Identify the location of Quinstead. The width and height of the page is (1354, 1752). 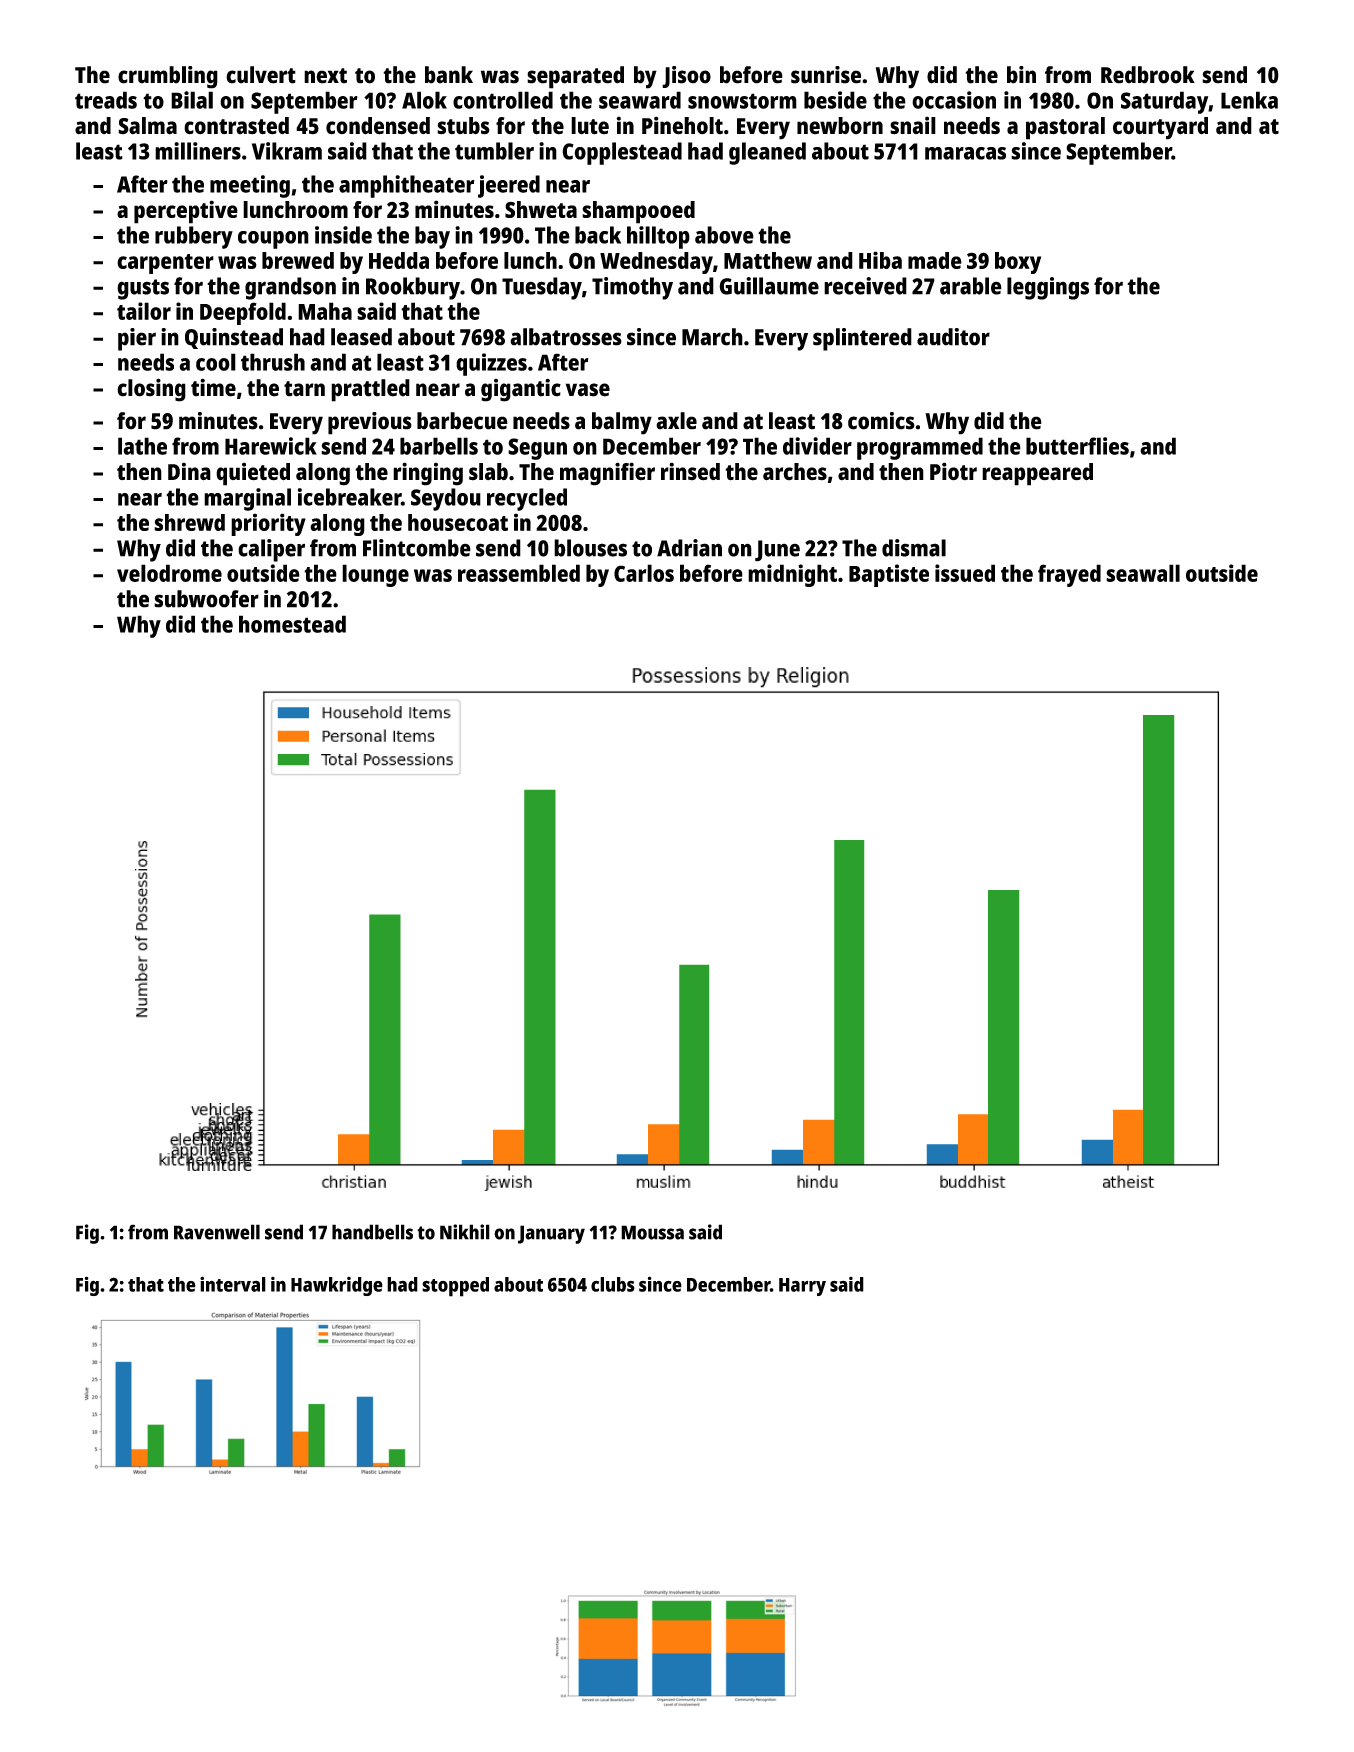
(234, 338).
